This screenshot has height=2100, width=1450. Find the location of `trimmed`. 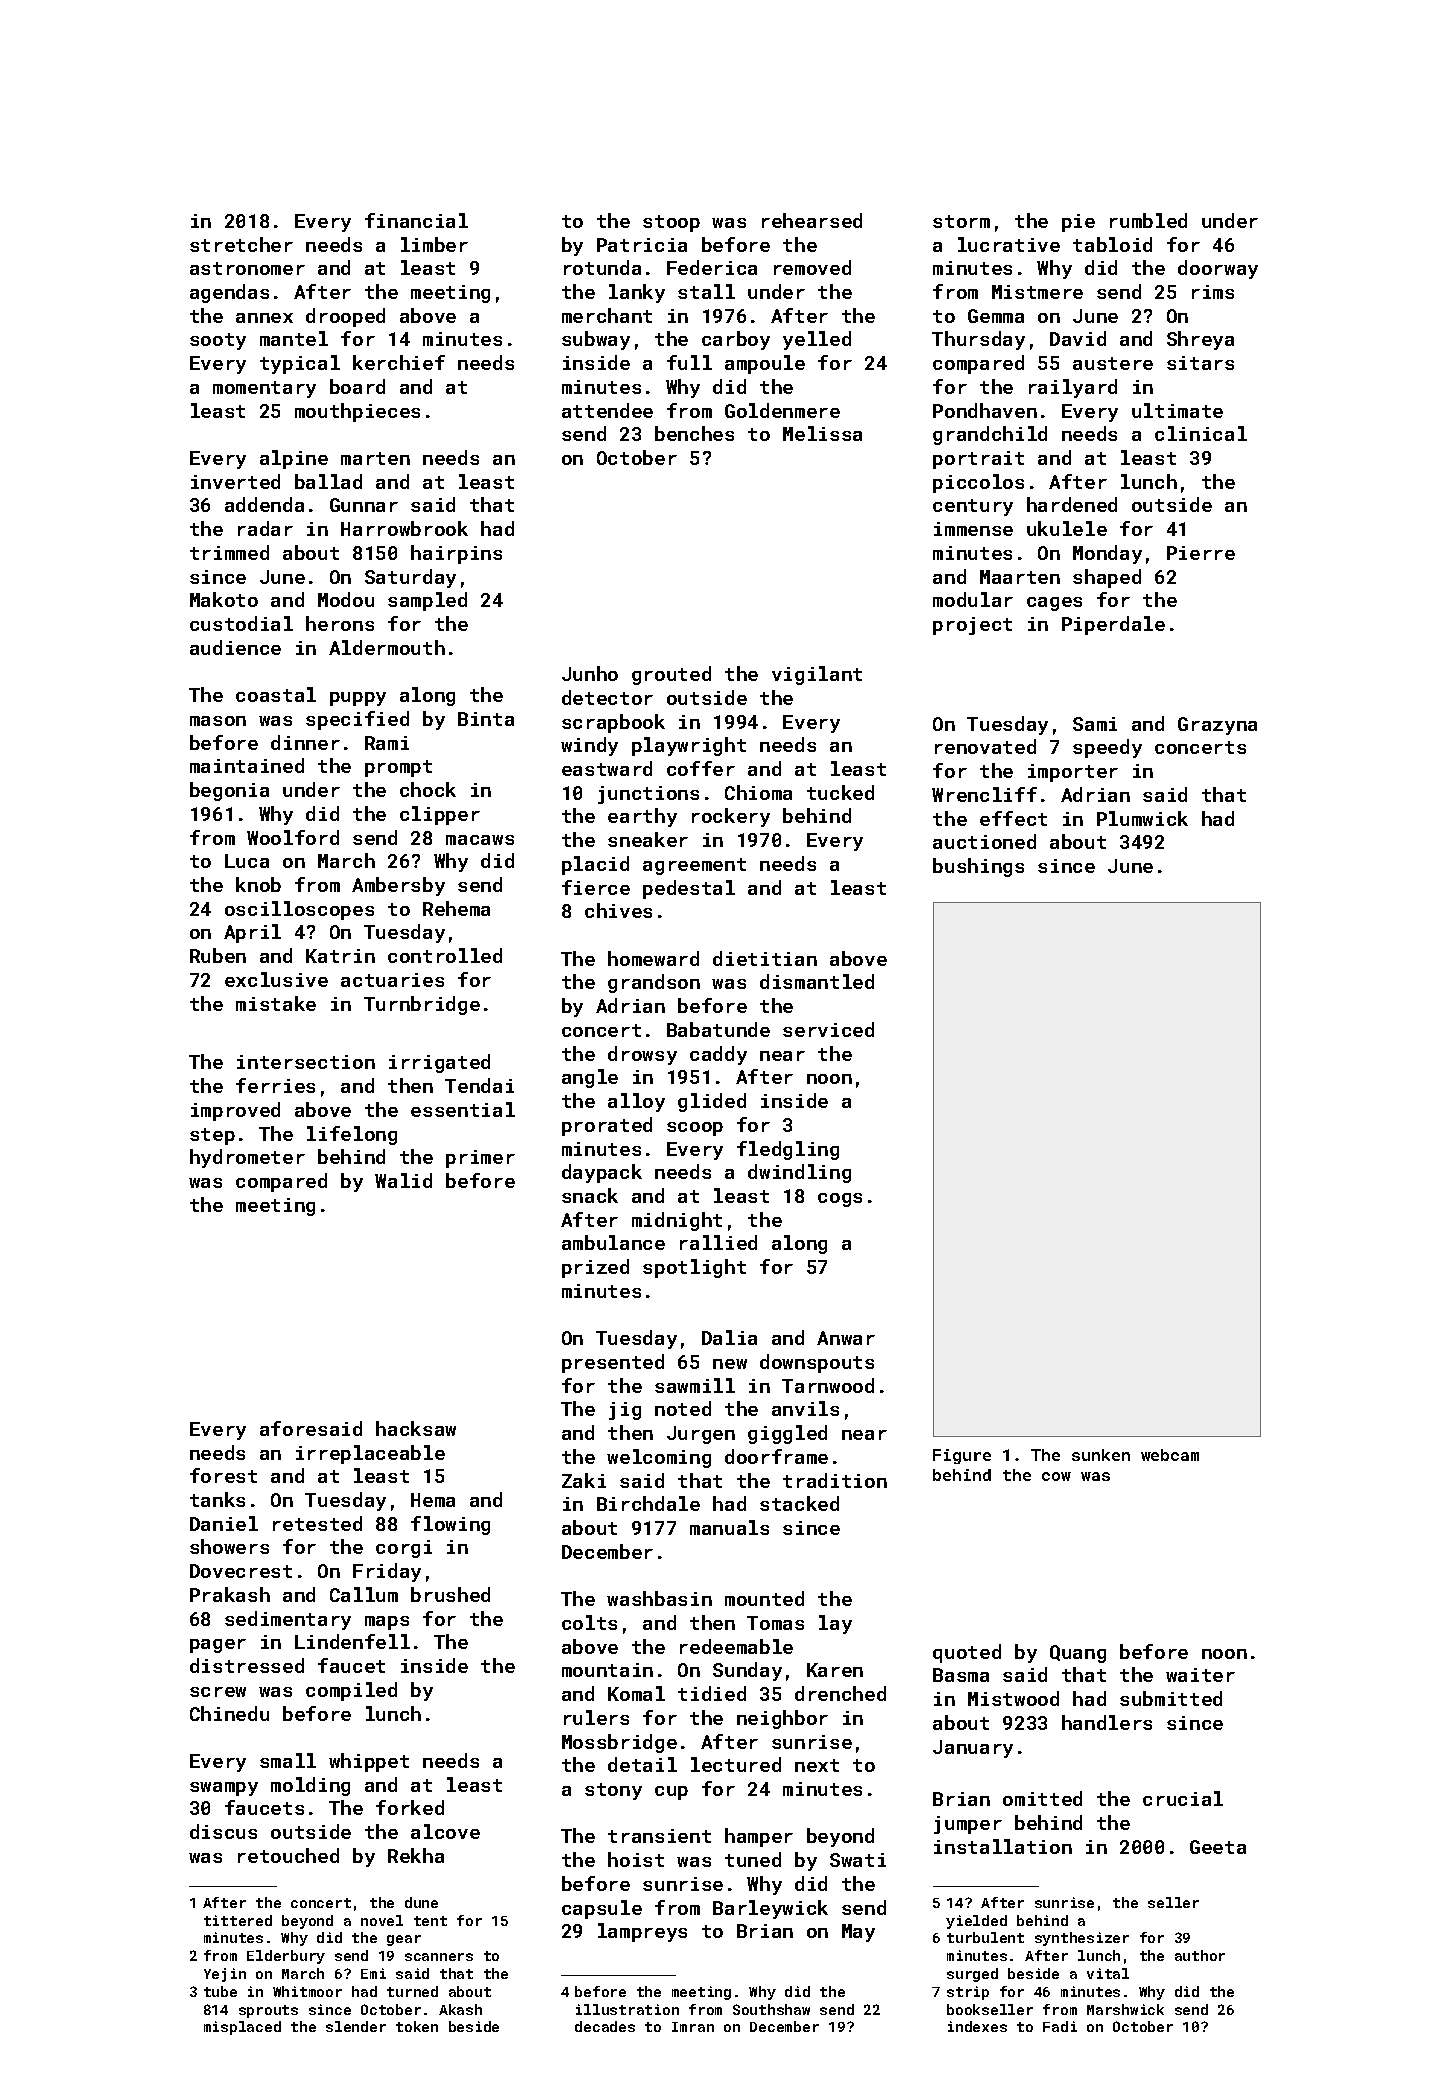

trimmed is located at coordinates (229, 552).
